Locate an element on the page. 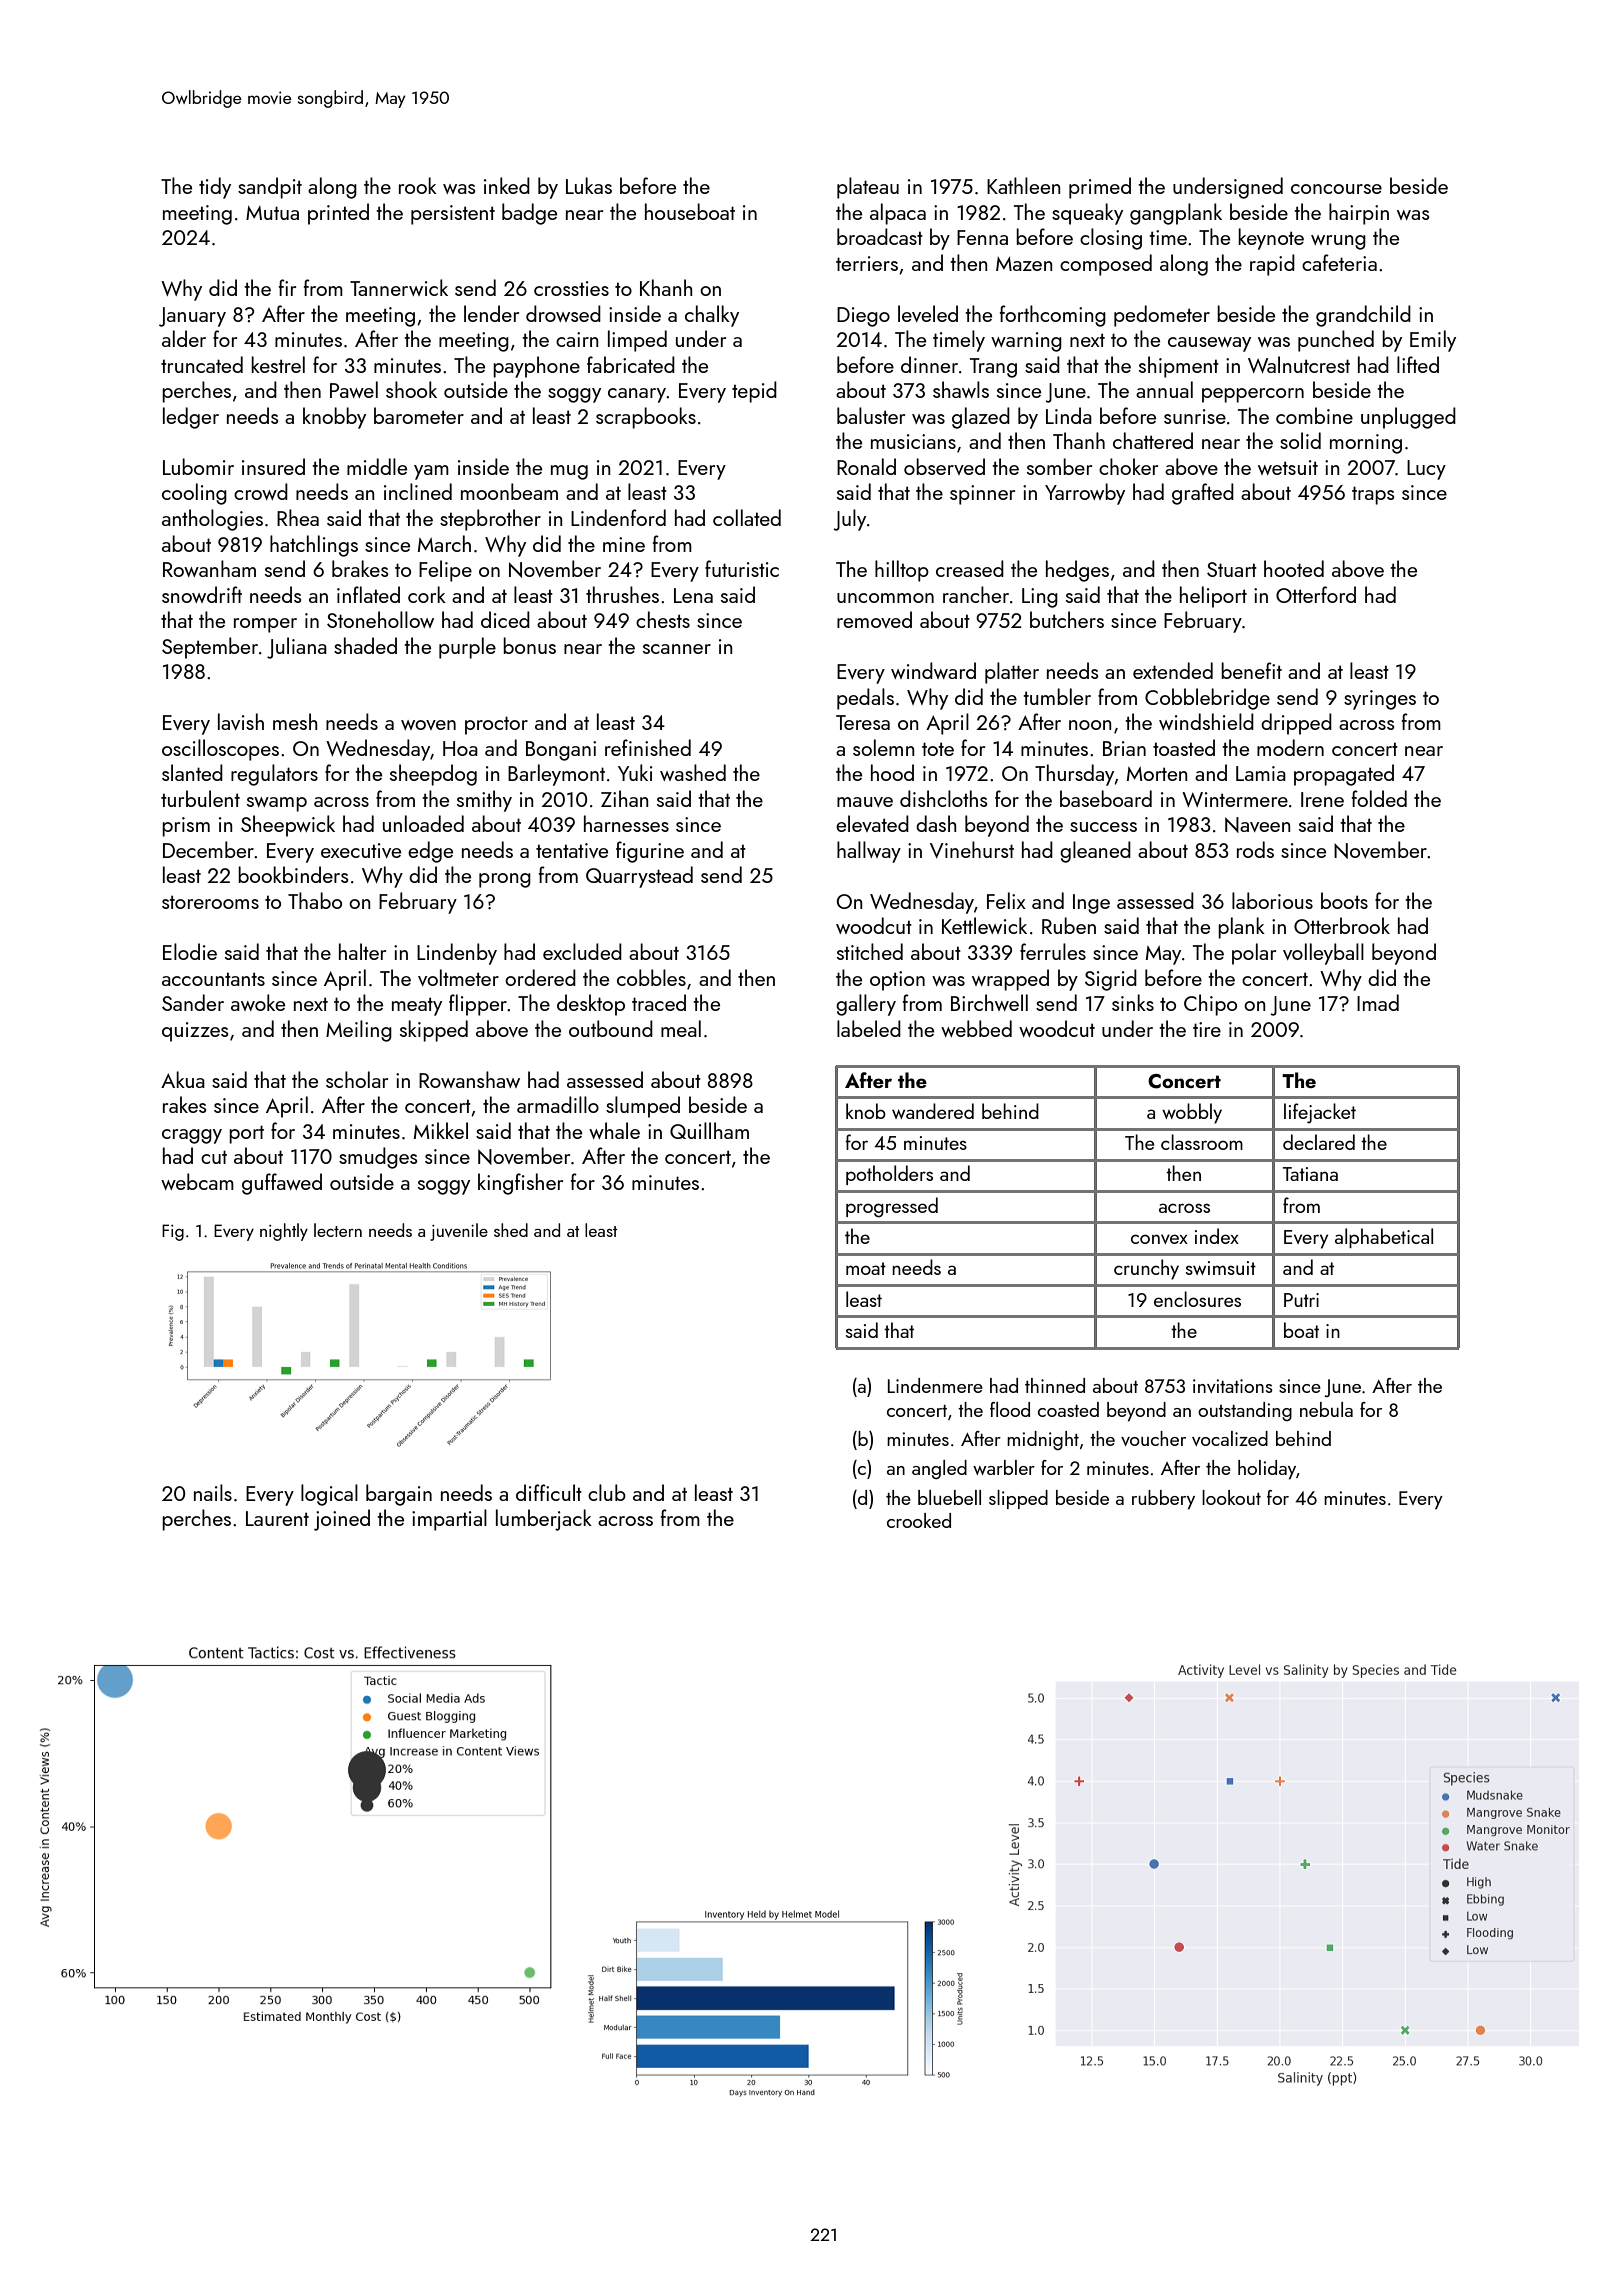 The width and height of the page is (1620, 2292). inked is located at coordinates (507, 185).
